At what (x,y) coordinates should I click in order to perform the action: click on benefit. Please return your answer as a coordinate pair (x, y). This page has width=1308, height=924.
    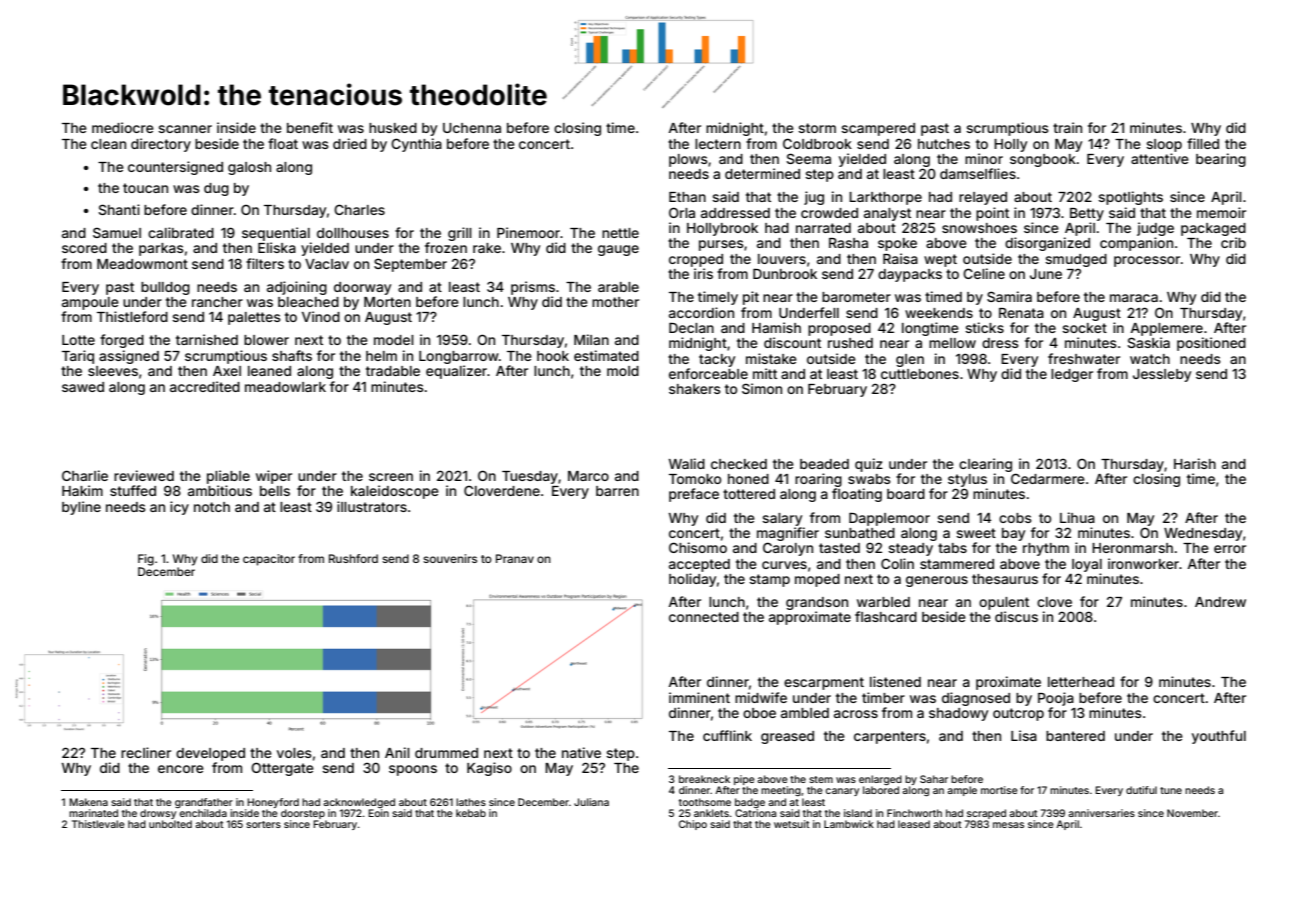
    Looking at the image, I should click on (310, 127).
